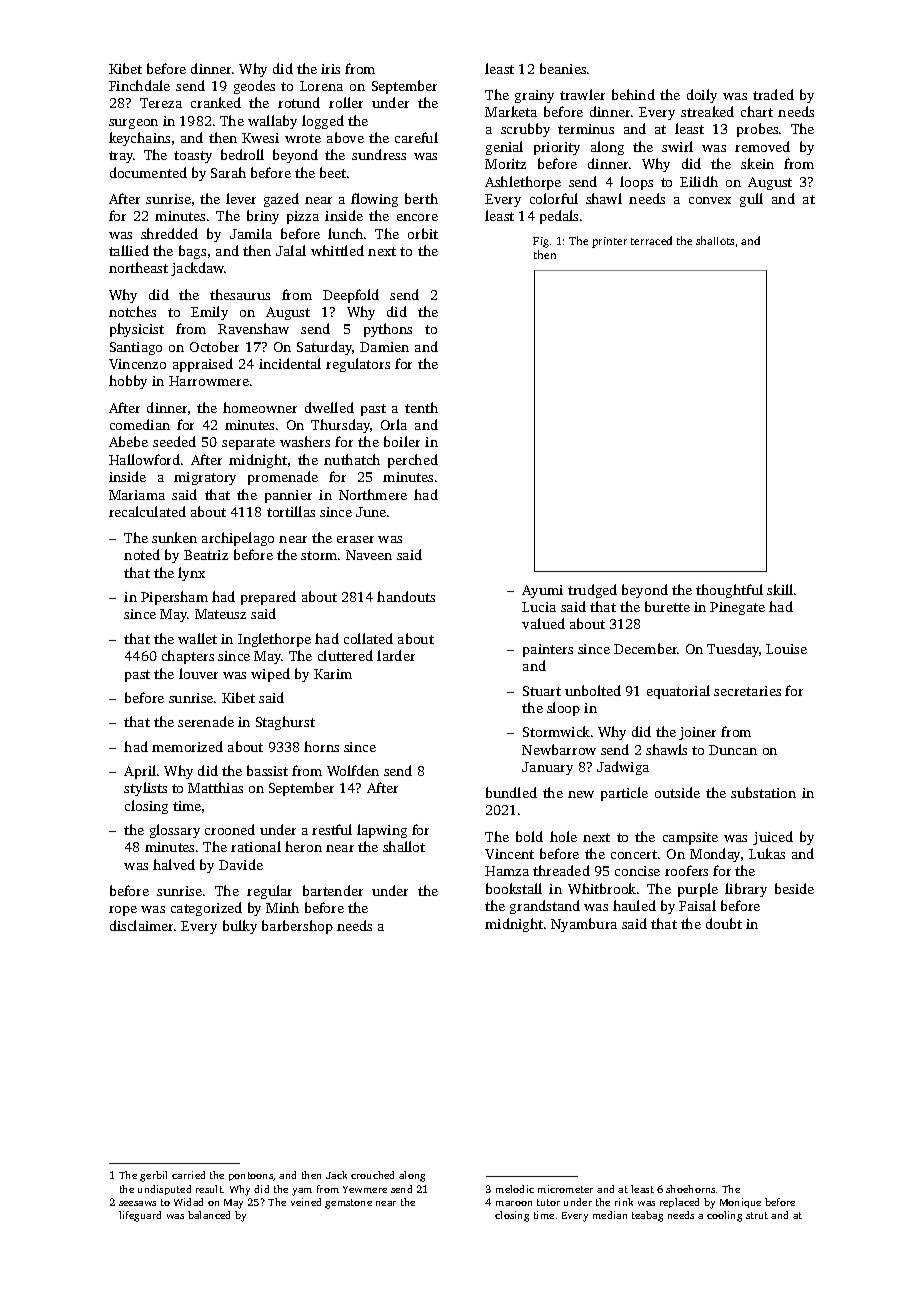  What do you see at coordinates (786, 649) in the screenshot?
I see `Louise` at bounding box center [786, 649].
